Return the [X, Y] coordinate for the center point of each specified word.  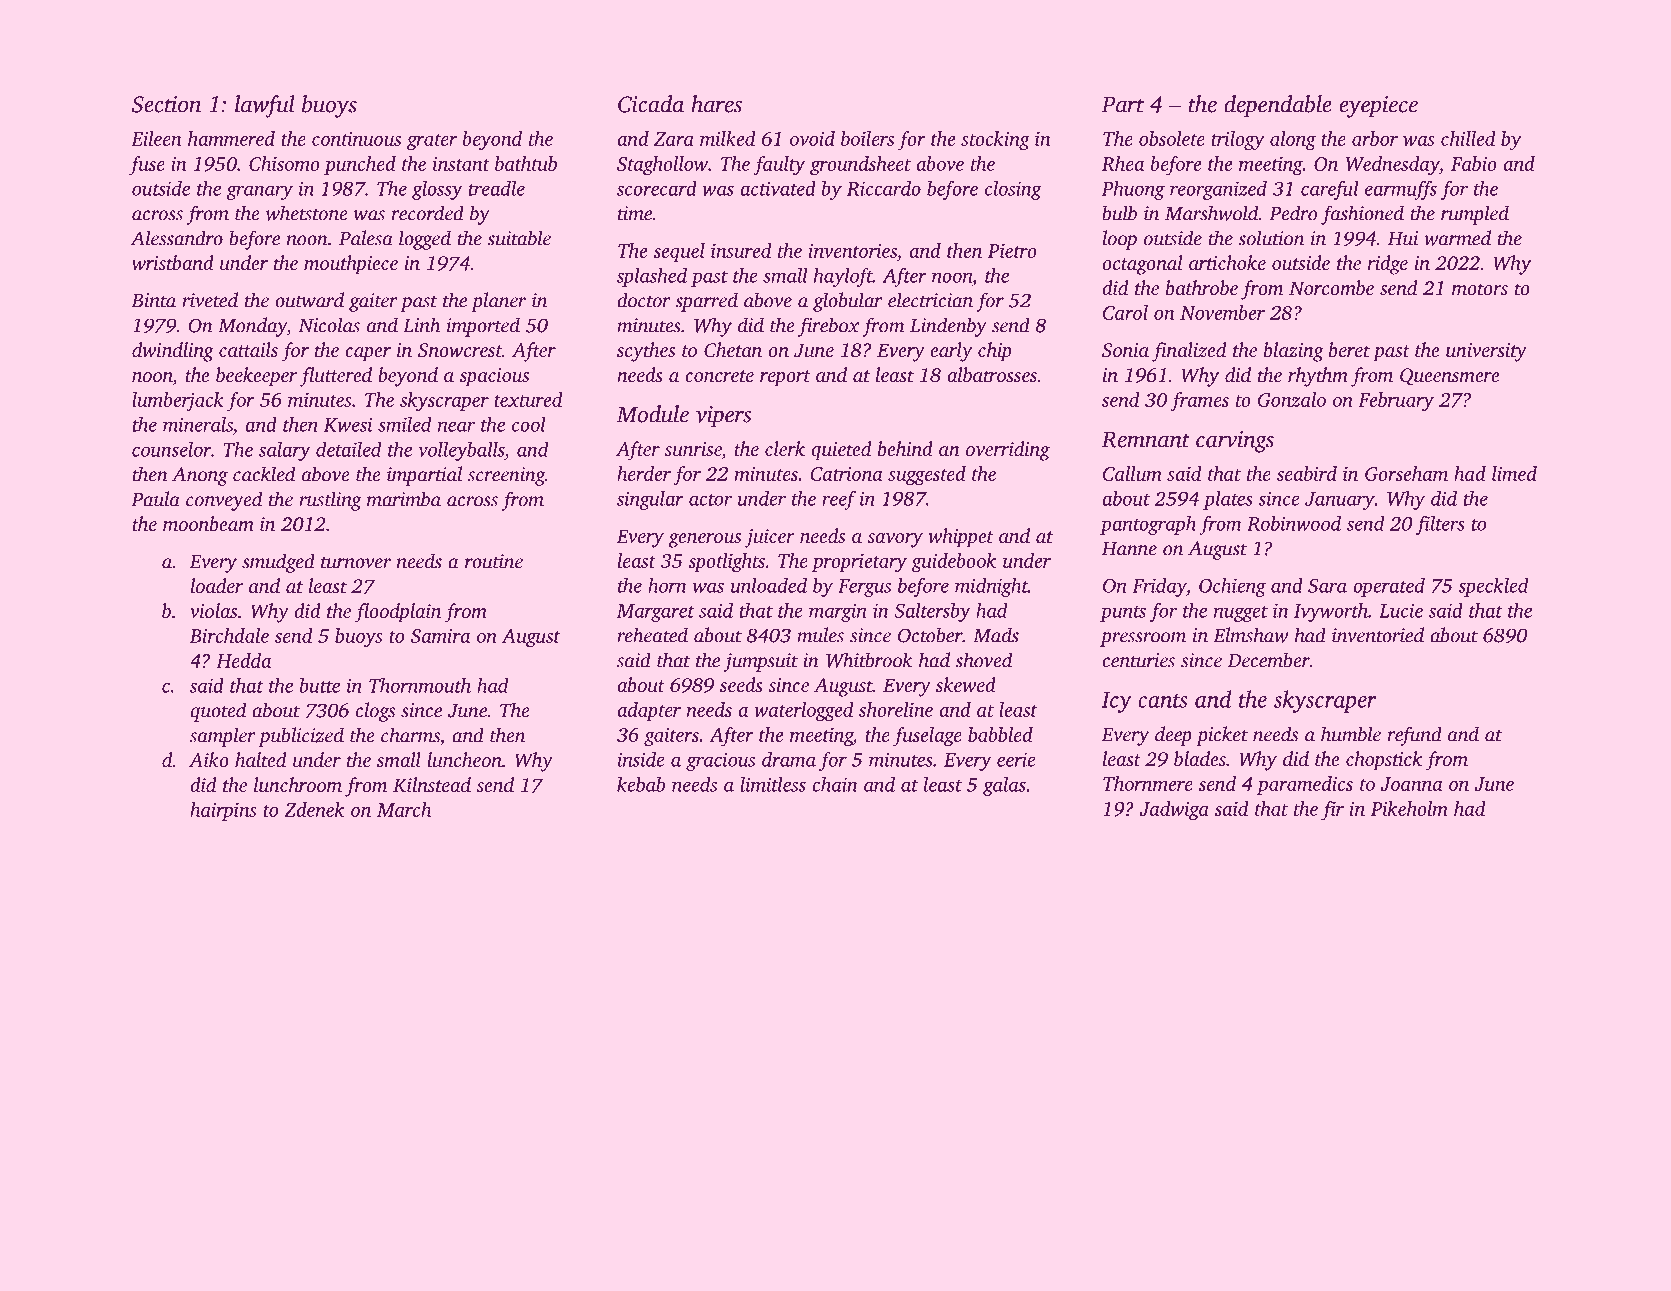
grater [432, 142]
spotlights [726, 563]
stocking [995, 141]
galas [1004, 786]
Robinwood [1294, 523]
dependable [1278, 106]
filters [1440, 525]
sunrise [693, 450]
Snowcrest [460, 350]
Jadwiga [1174, 811]
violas [213, 610]
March [404, 809]
